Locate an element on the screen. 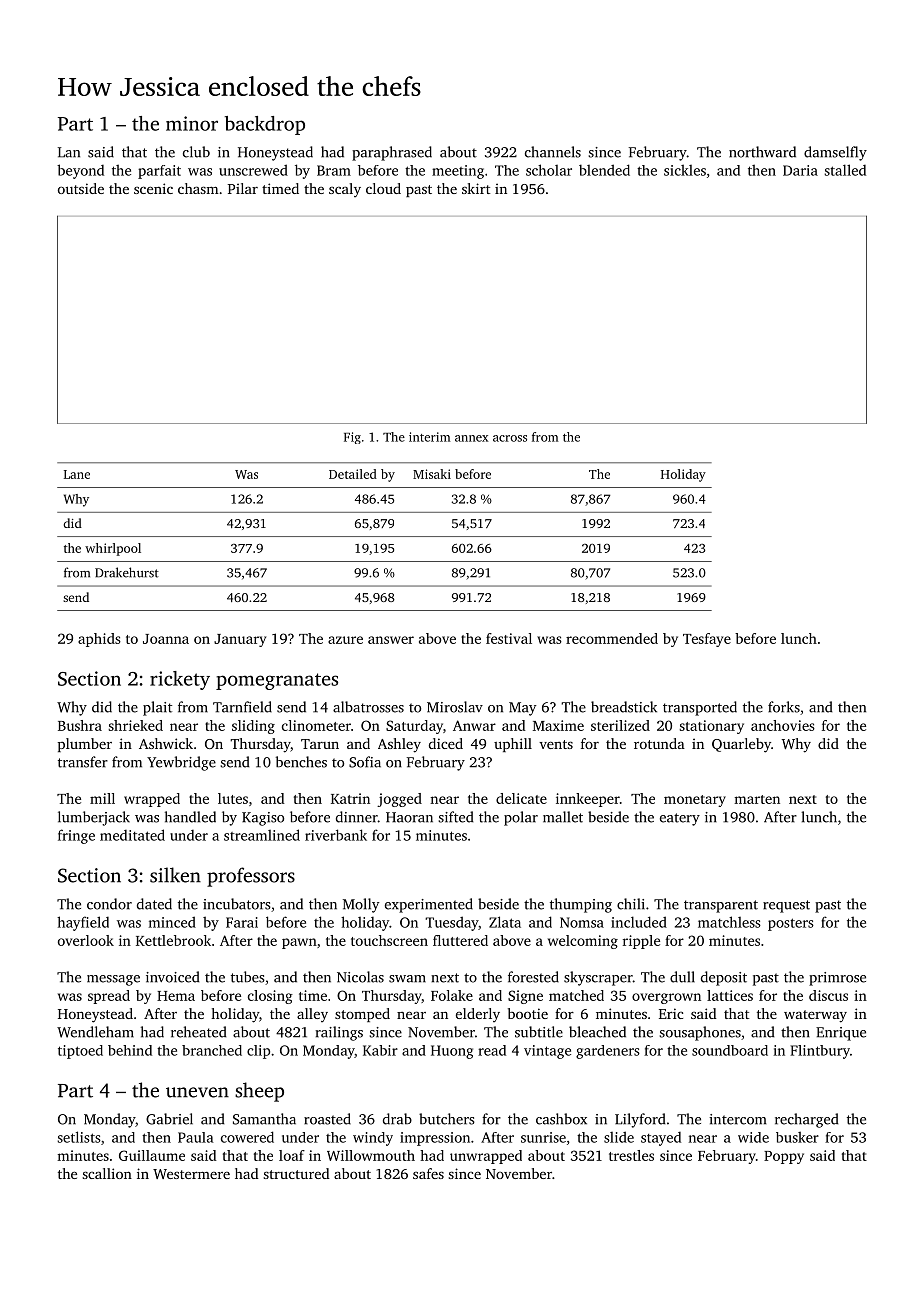 The height and width of the screenshot is (1308, 924). Molly is located at coordinates (361, 905).
